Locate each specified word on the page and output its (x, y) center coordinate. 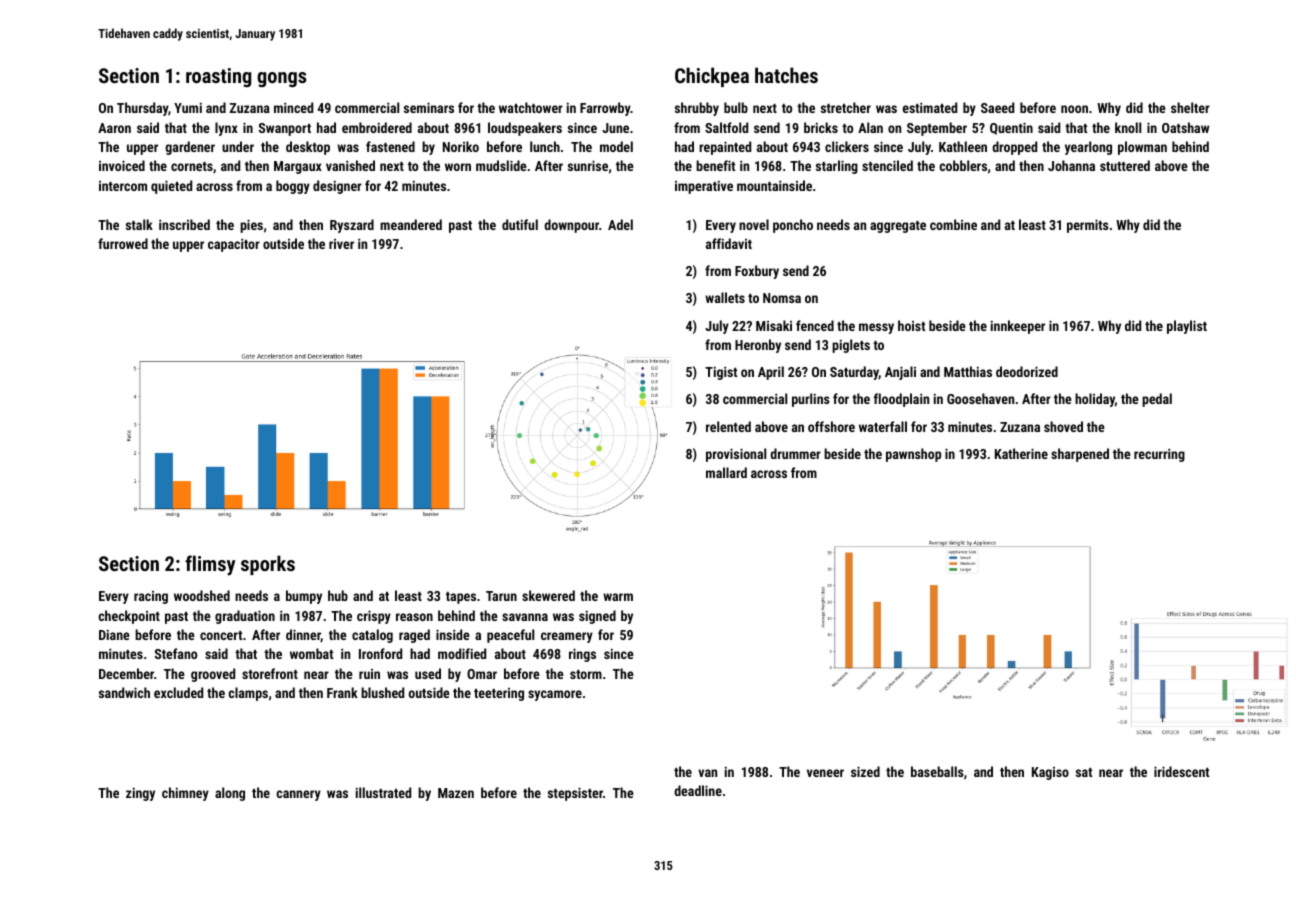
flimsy (210, 565)
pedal (1157, 400)
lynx (226, 129)
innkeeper (1018, 327)
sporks (268, 565)
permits (1088, 226)
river (341, 244)
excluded (178, 692)
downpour (571, 226)
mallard (726, 472)
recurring (1159, 455)
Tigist (721, 373)
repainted (725, 148)
